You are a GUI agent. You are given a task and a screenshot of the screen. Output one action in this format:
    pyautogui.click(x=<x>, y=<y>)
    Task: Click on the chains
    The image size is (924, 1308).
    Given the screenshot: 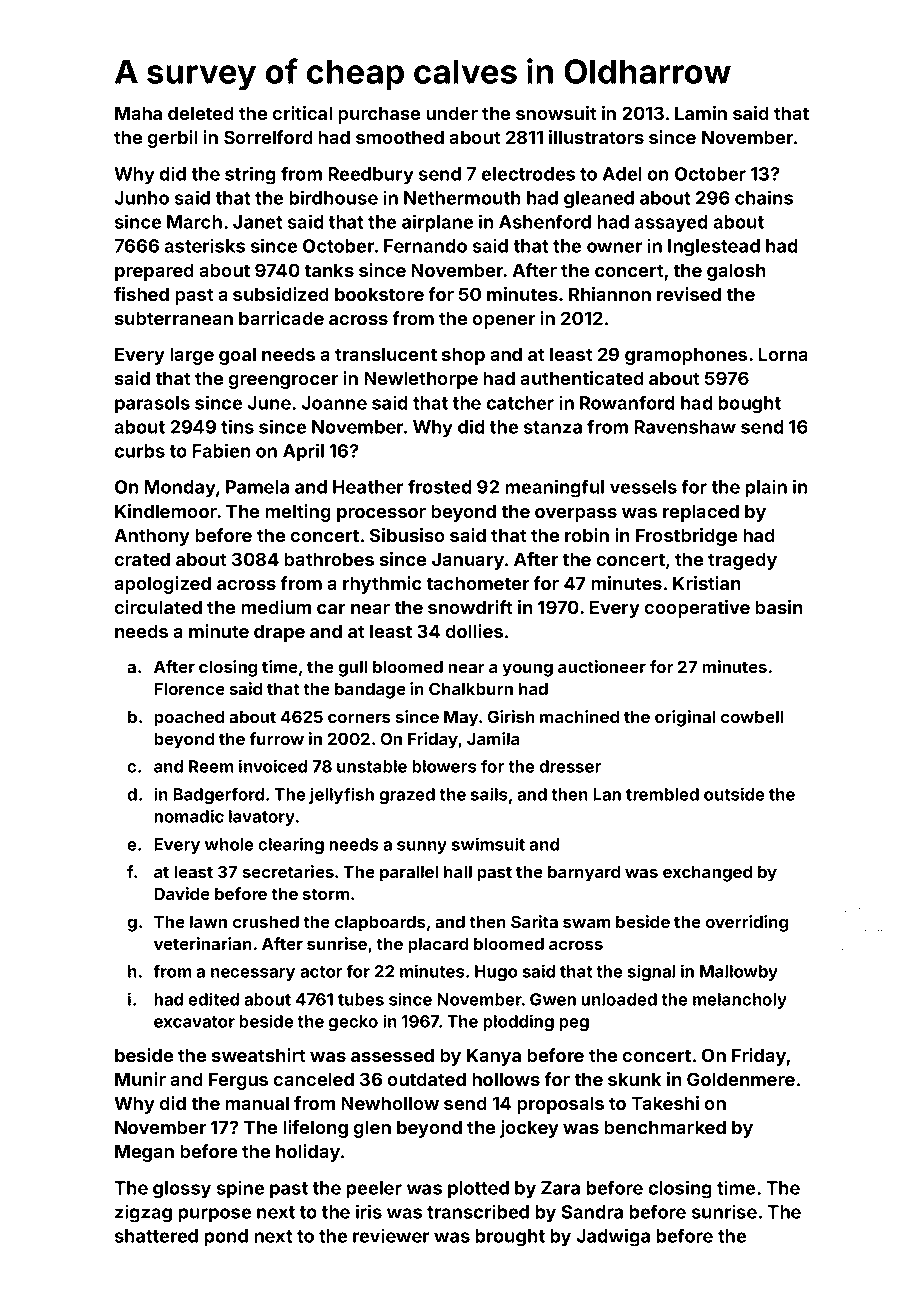 What is the action you would take?
    pyautogui.click(x=764, y=197)
